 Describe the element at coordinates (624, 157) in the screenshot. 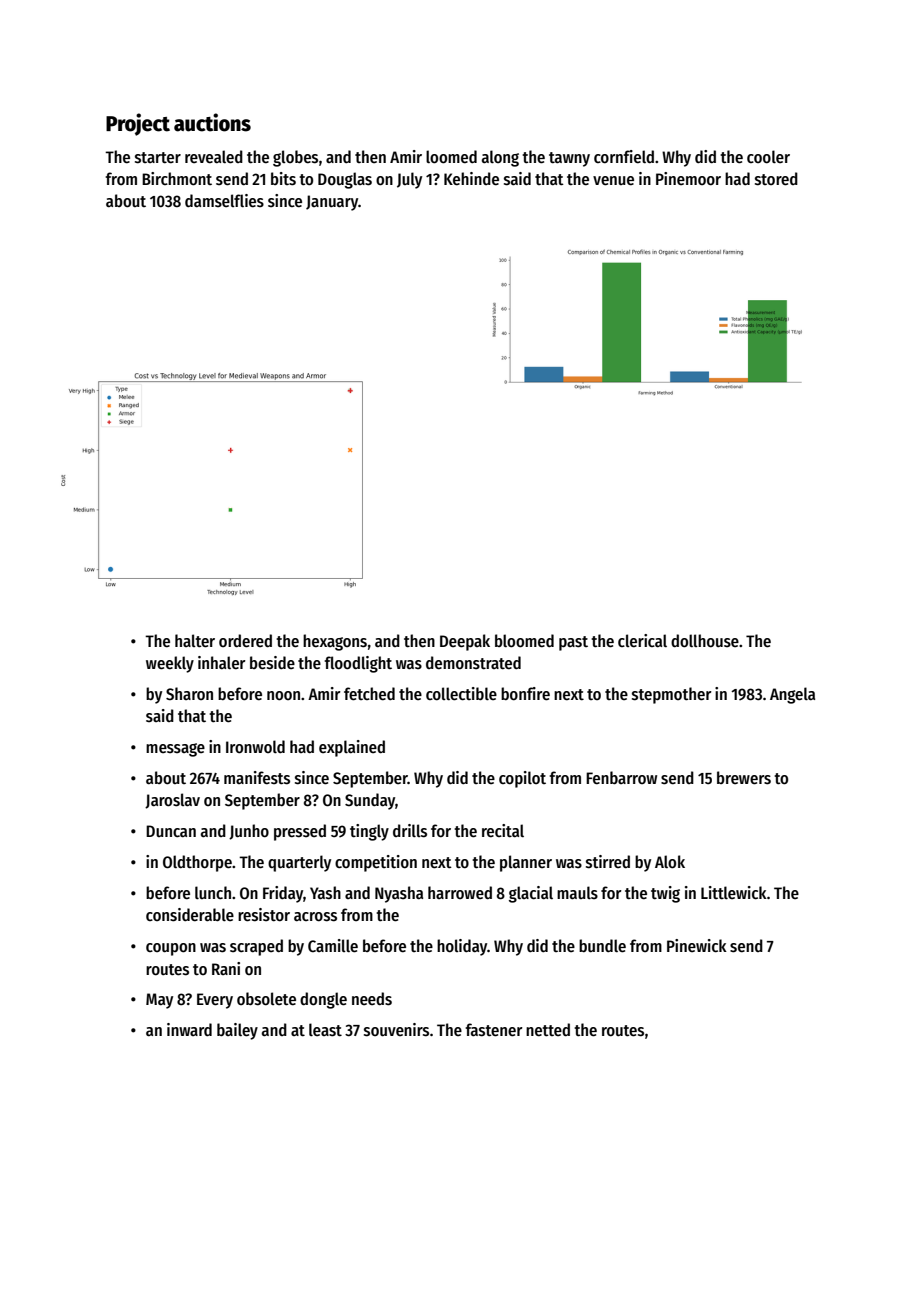

I see `cornfield` at that location.
